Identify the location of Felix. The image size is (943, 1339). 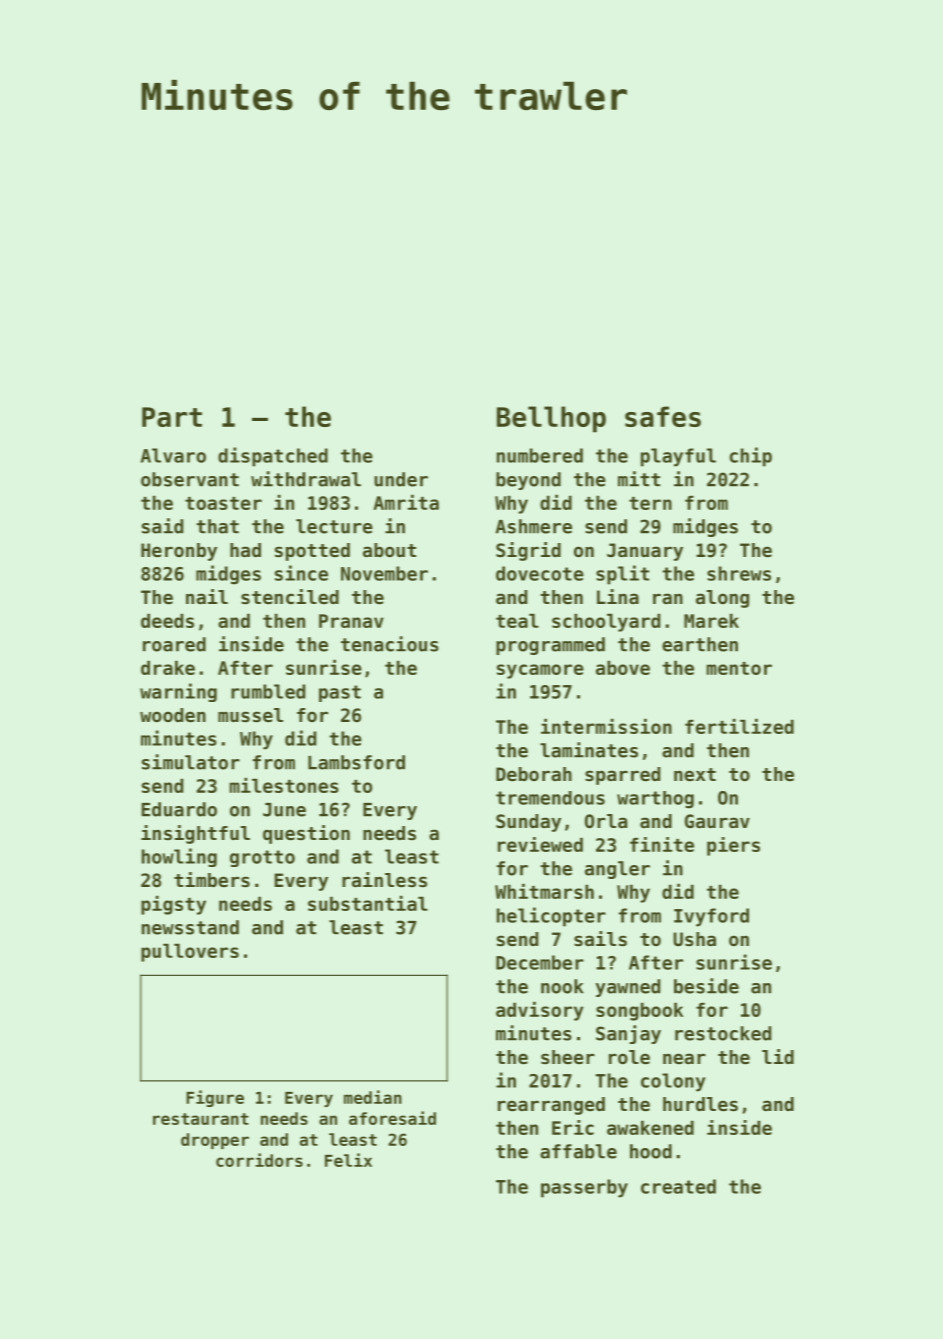
(348, 1160).
